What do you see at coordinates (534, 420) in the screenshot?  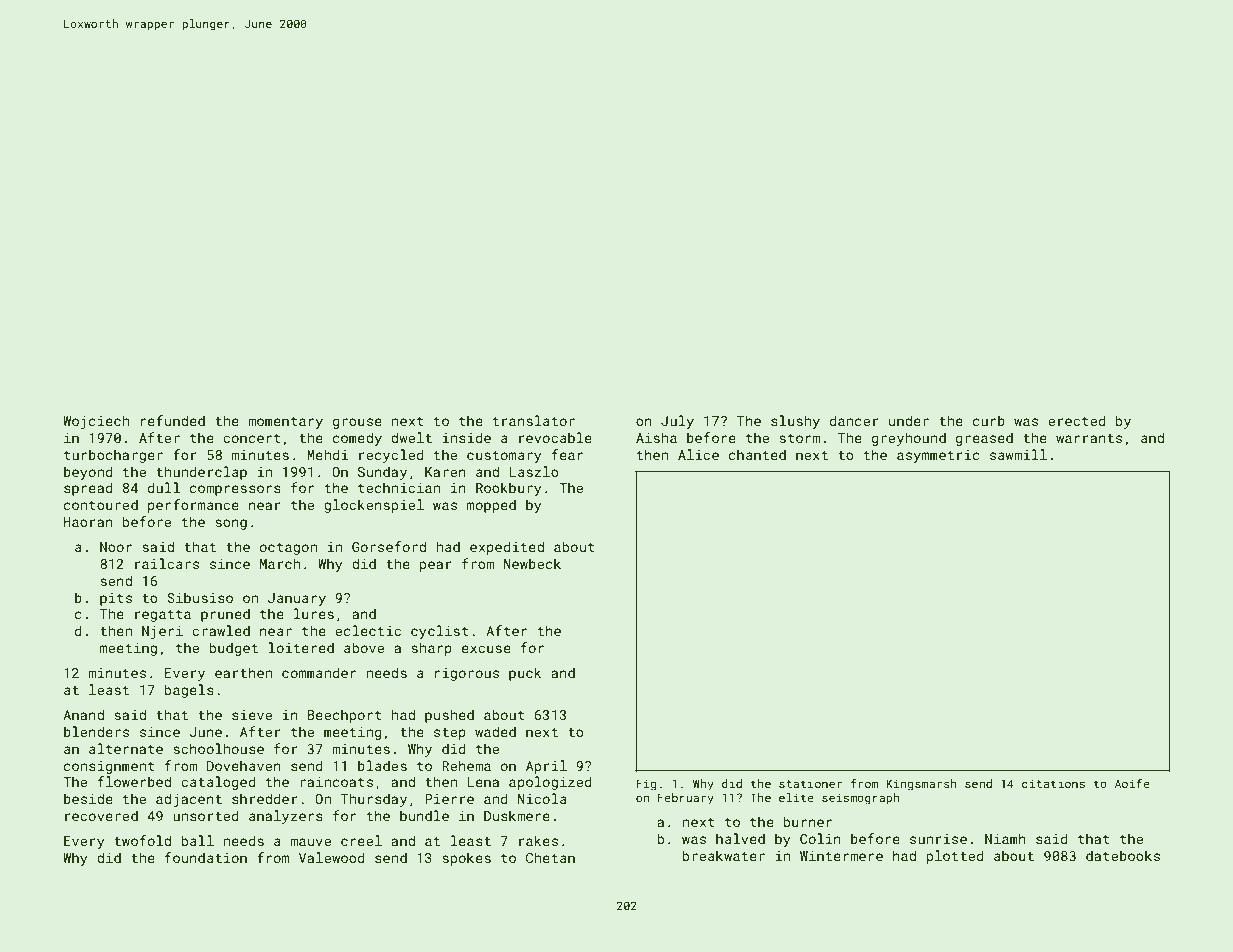 I see `translator` at bounding box center [534, 420].
